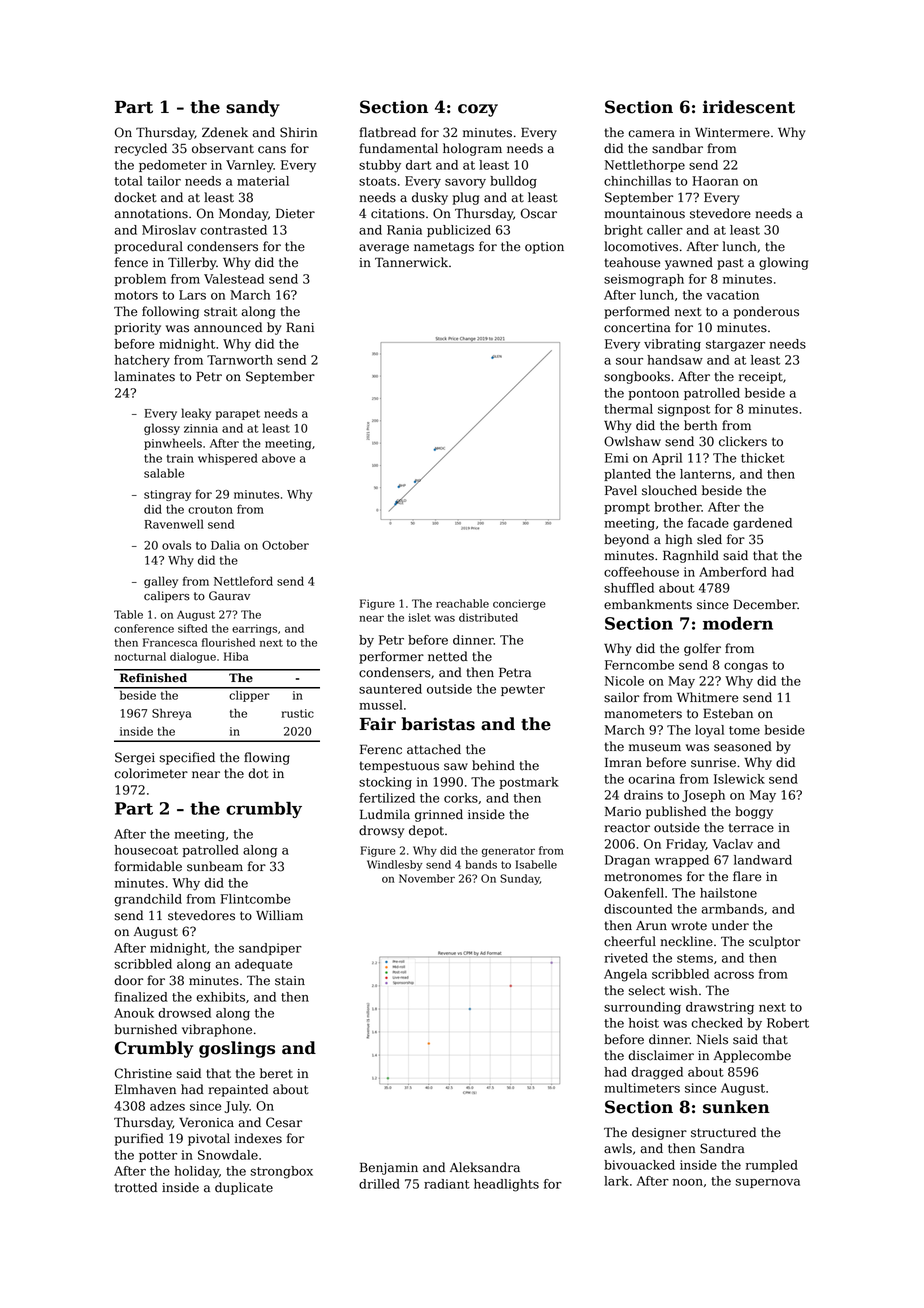 The height and width of the image is (1308, 924). What do you see at coordinates (244, 1188) in the image?
I see `duplicate` at bounding box center [244, 1188].
